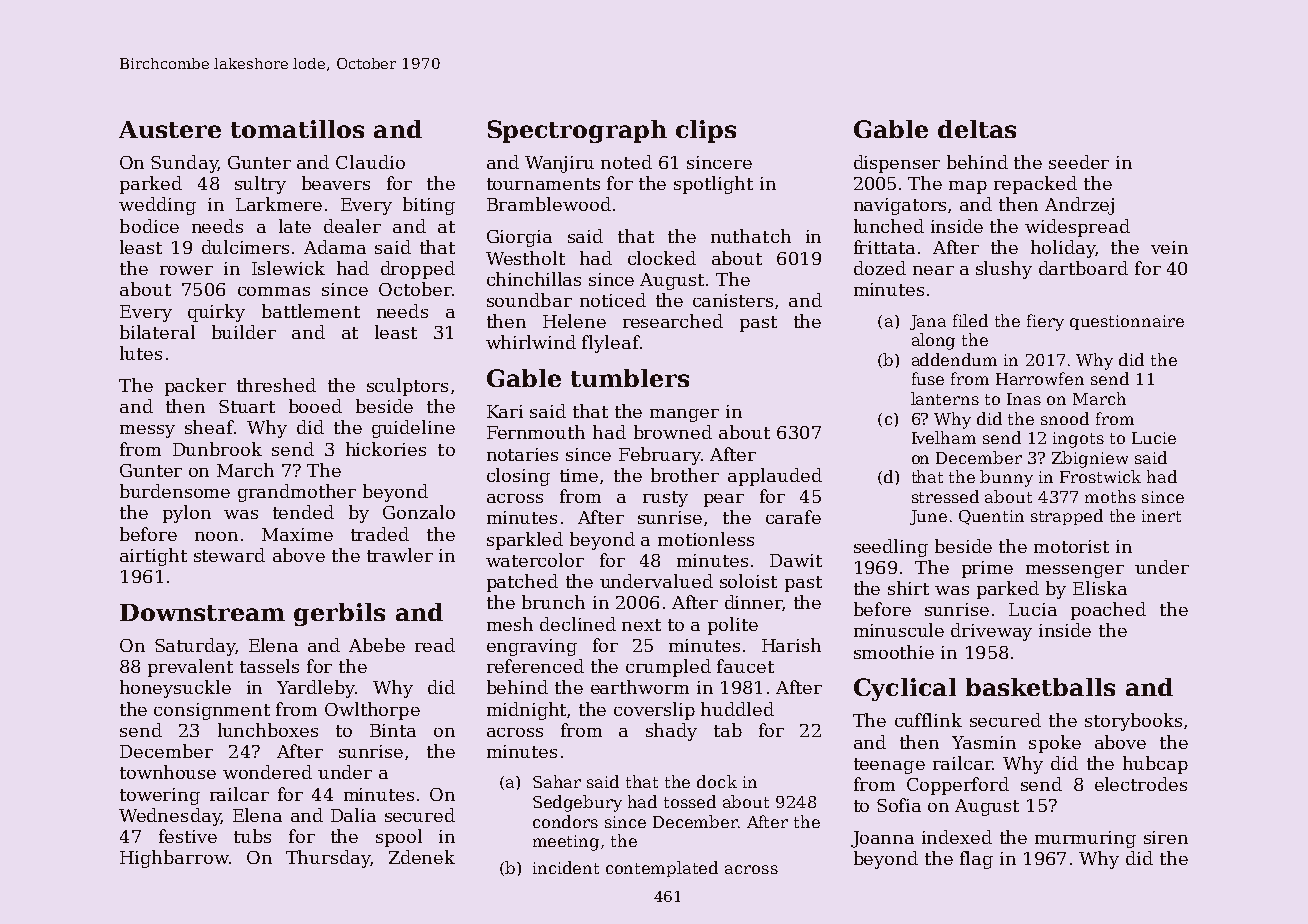 The image size is (1308, 924). Describe the element at coordinates (311, 311) in the document. I see `battlement` at that location.
